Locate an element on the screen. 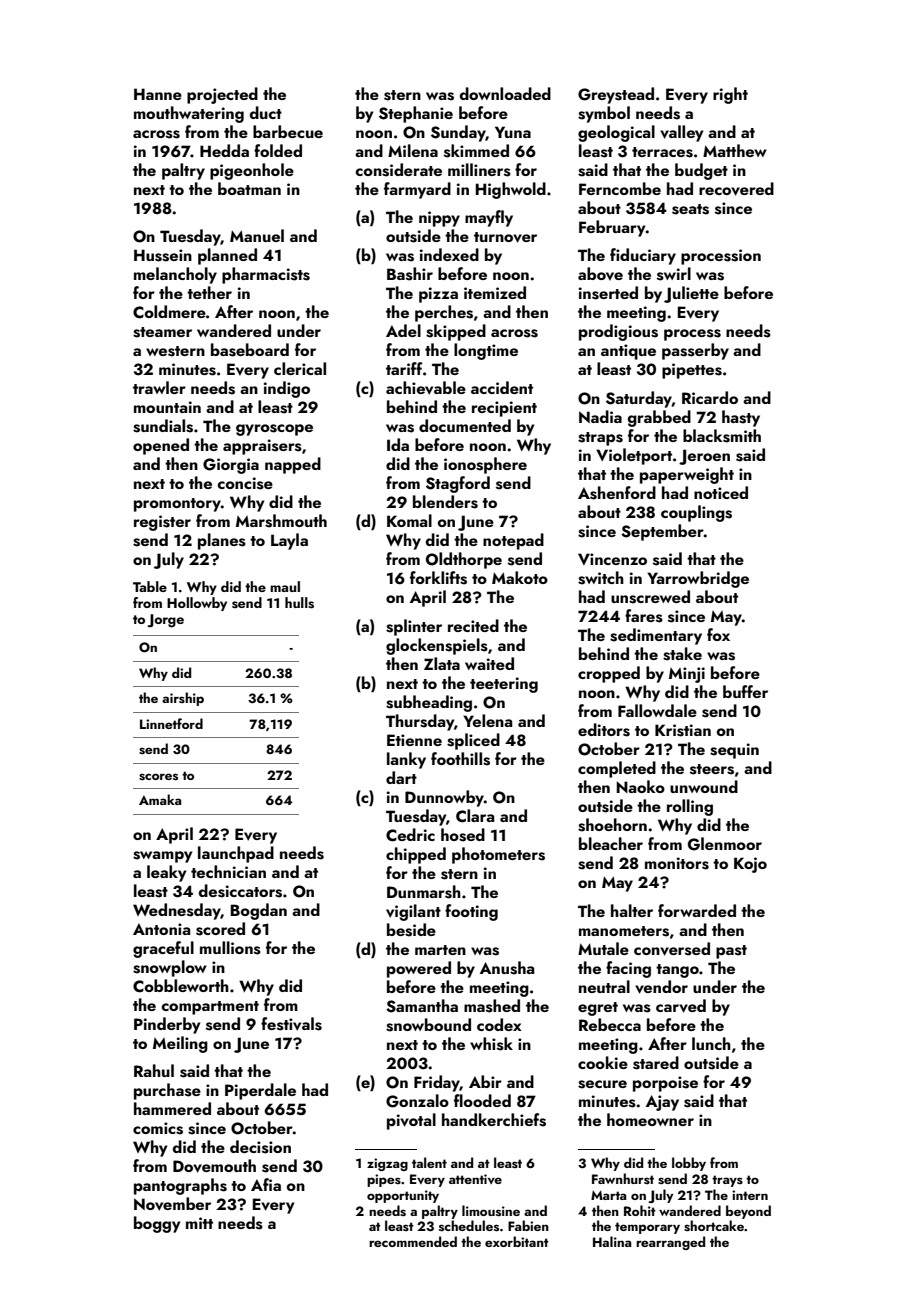 This screenshot has height=1316, width=908. Hanne is located at coordinates (158, 94).
